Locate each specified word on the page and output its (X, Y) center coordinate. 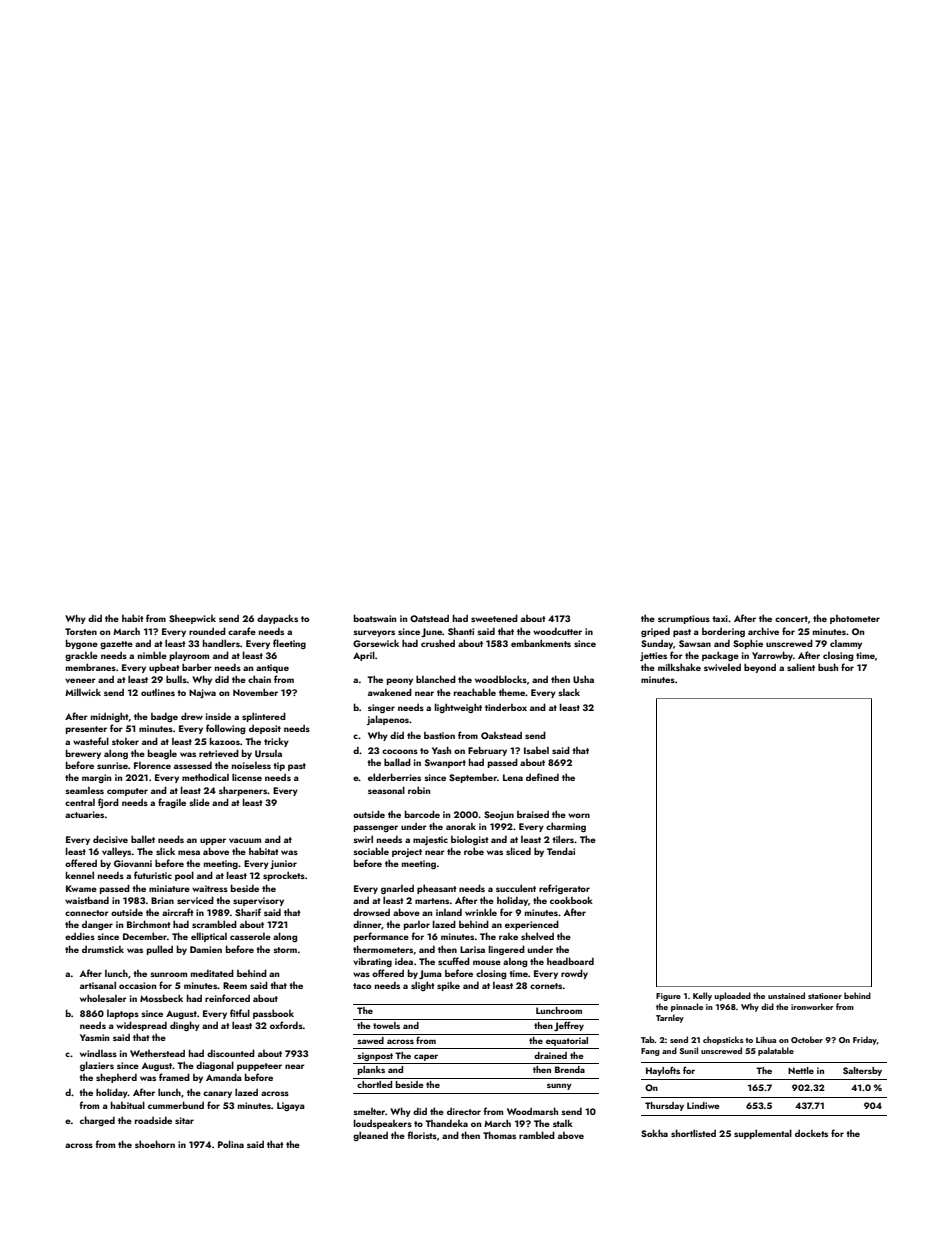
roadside (153, 1120)
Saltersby (862, 1071)
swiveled (722, 667)
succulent (516, 888)
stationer (825, 996)
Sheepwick (192, 619)
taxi (720, 618)
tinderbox (506, 707)
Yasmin (94, 1037)
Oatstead (429, 618)
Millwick (83, 692)
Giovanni (133, 863)
